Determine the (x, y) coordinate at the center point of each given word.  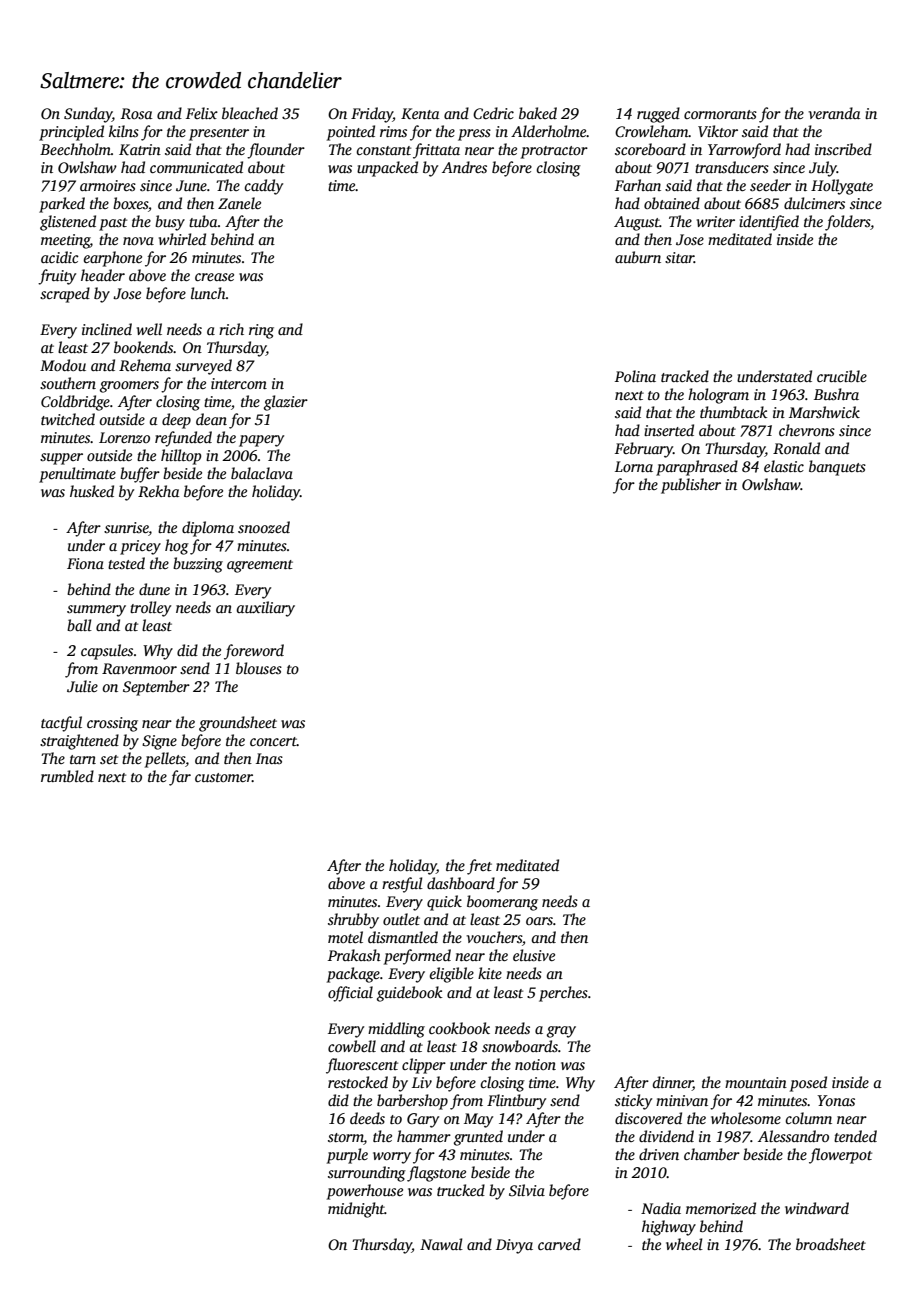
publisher (691, 486)
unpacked (387, 169)
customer (223, 777)
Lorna (634, 466)
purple (347, 1156)
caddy (263, 187)
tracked (685, 376)
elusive (534, 955)
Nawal (441, 1244)
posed (808, 1084)
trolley (150, 609)
